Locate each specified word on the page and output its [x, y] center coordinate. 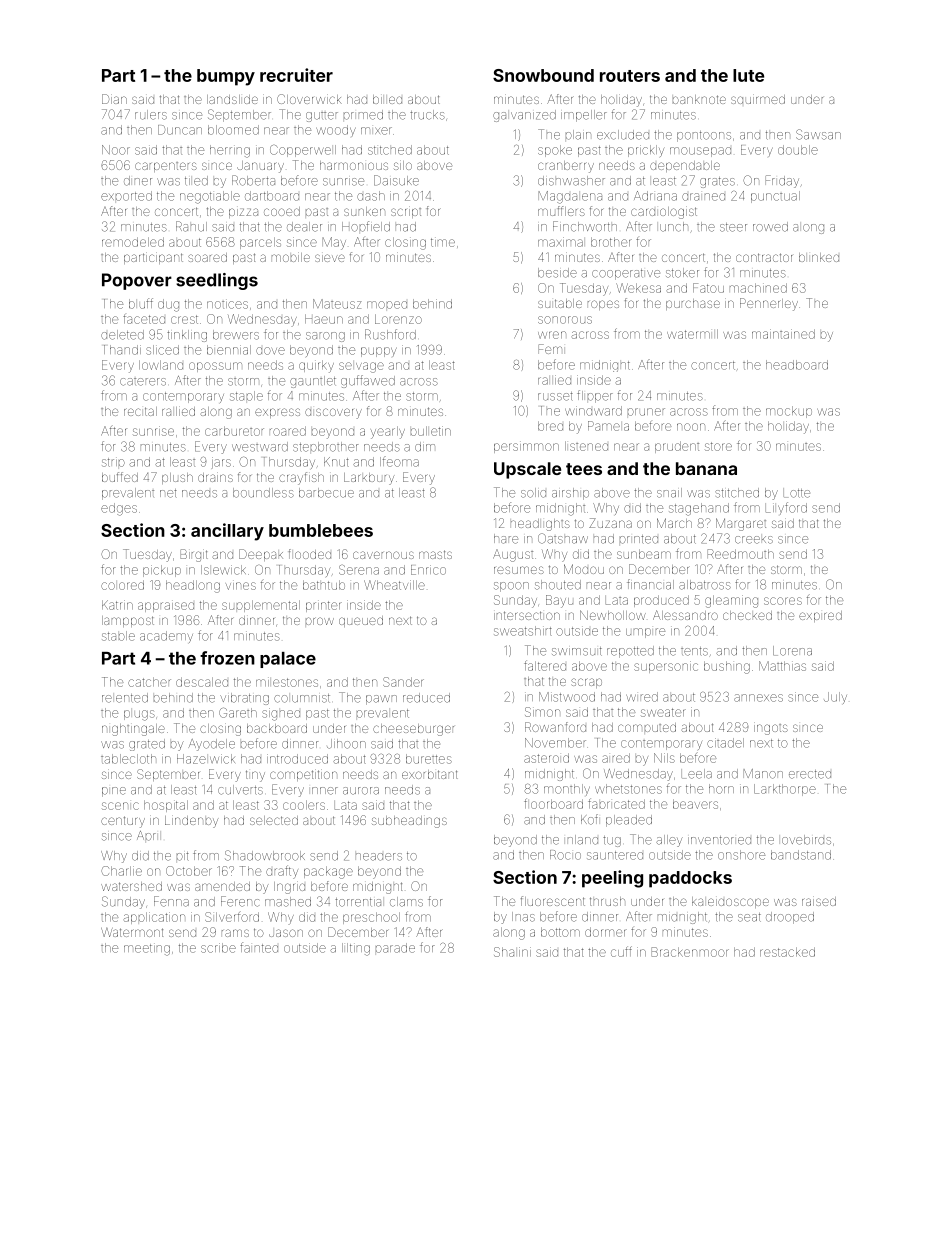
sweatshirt [523, 631]
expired [820, 616]
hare [506, 539]
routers [630, 76]
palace [288, 660]
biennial [229, 350]
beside [557, 273]
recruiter [296, 75]
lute [748, 75]
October [189, 871]
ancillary [227, 532]
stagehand [699, 509]
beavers [695, 804]
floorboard [553, 803]
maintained [783, 334]
